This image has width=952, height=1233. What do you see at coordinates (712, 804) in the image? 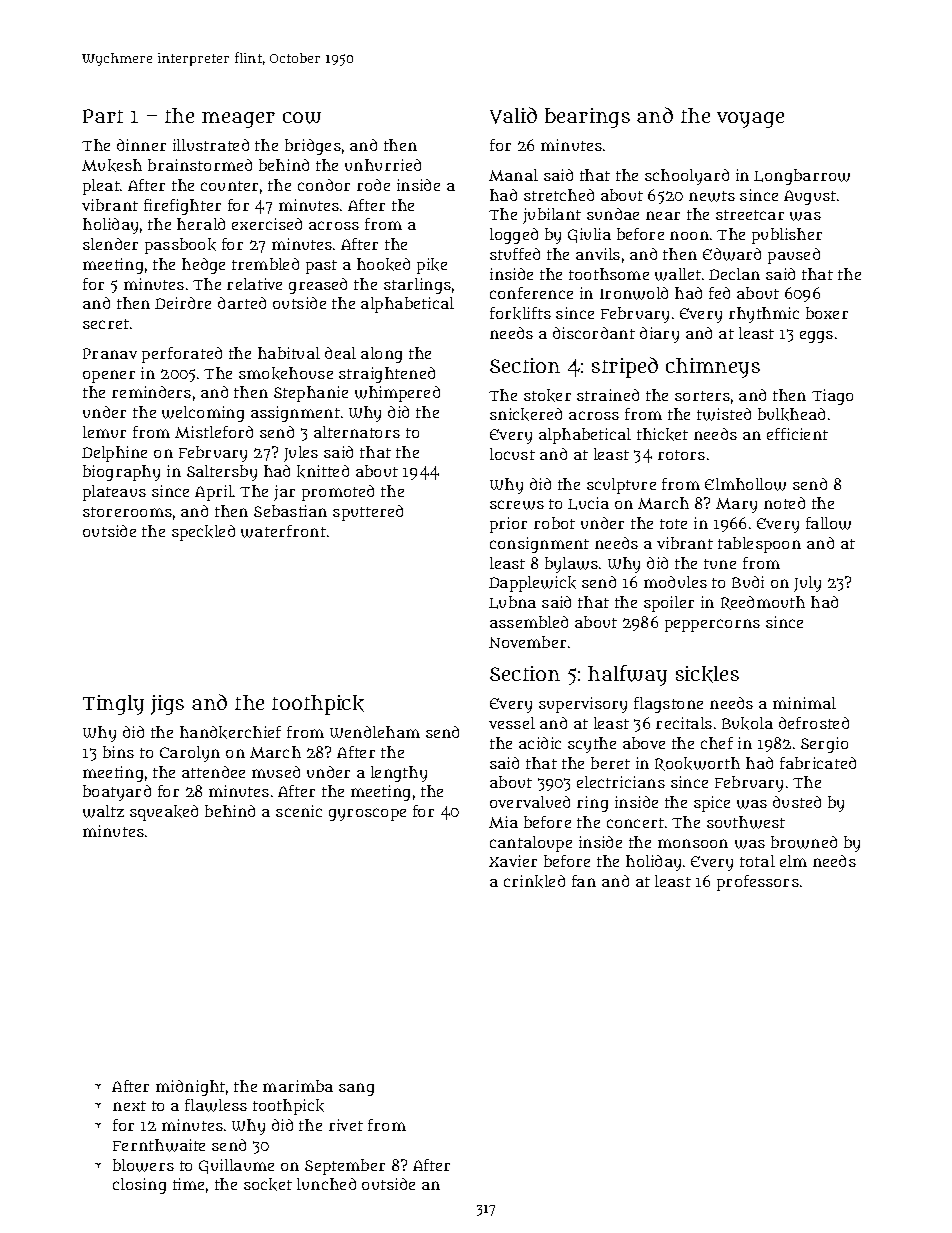
I see `spice` at bounding box center [712, 804].
